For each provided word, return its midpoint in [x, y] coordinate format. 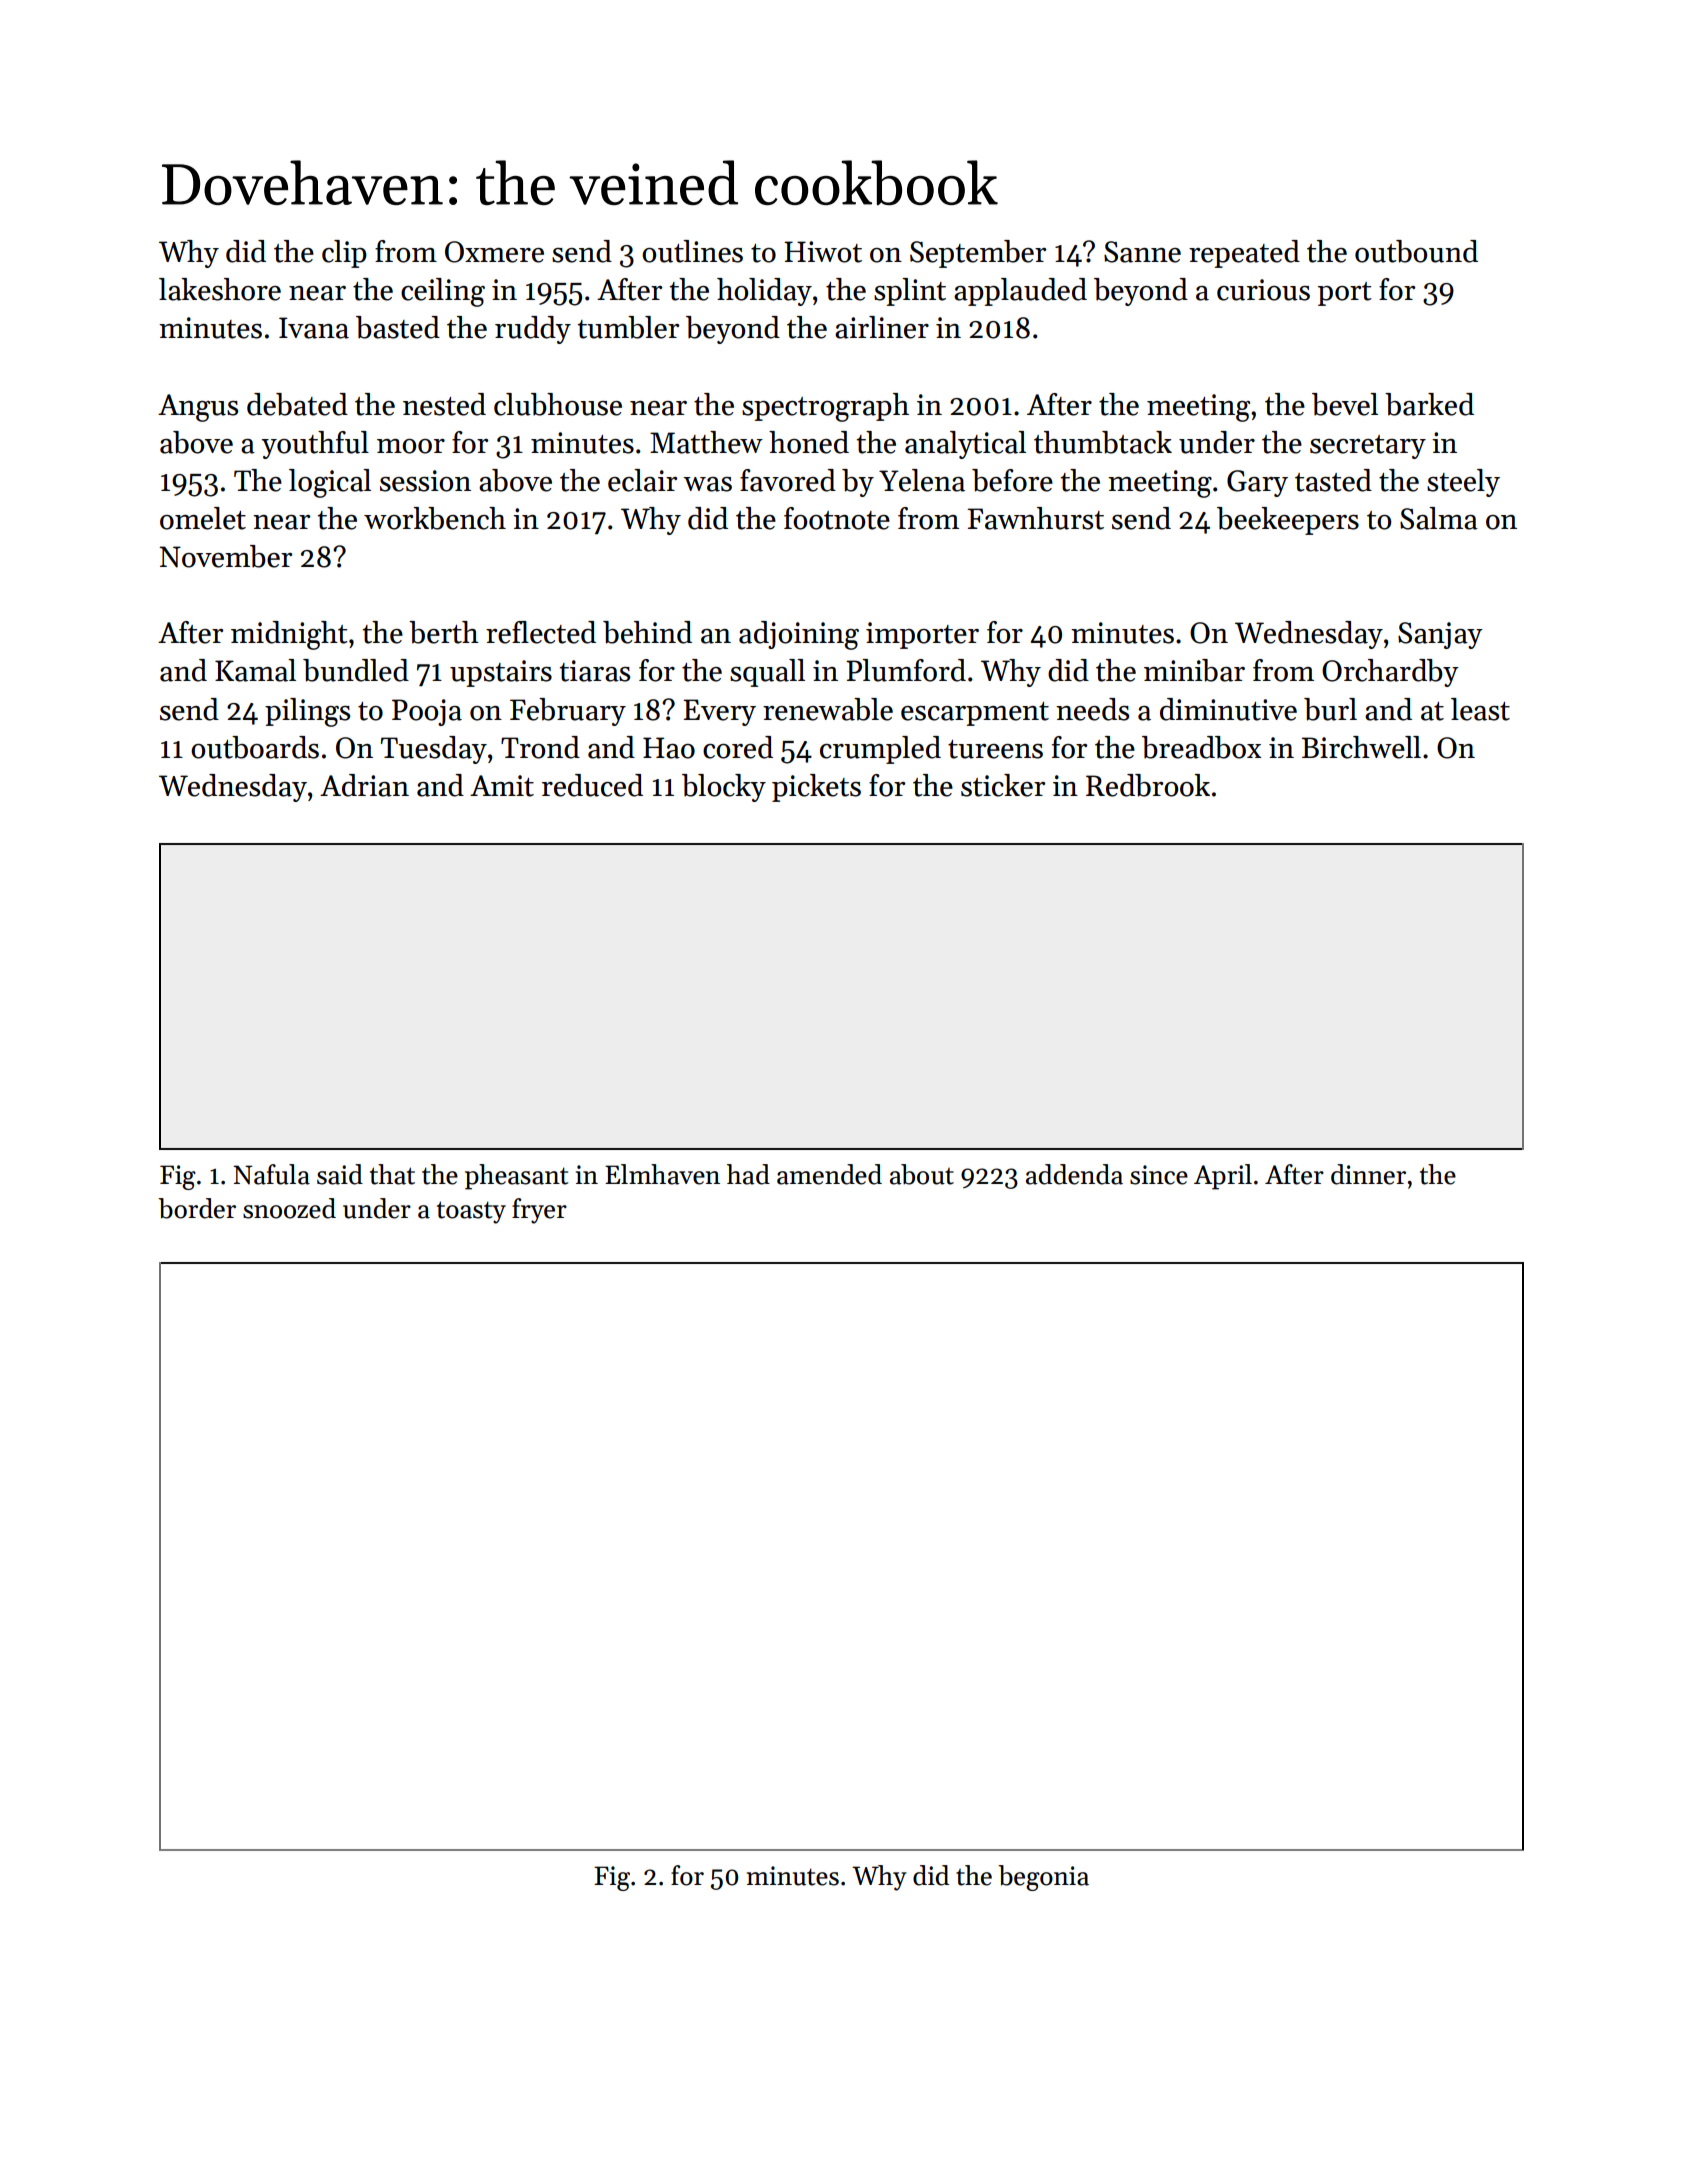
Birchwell [1361, 747]
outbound [1416, 251]
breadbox [1201, 747]
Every [719, 712]
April [1223, 1177]
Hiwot [823, 252]
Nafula [271, 1174]
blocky [724, 788]
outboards [255, 747]
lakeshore [220, 289]
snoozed [289, 1208]
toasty [471, 1212]
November [225, 556]
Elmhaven [662, 1174]
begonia [1043, 1878]
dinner [1368, 1174]
